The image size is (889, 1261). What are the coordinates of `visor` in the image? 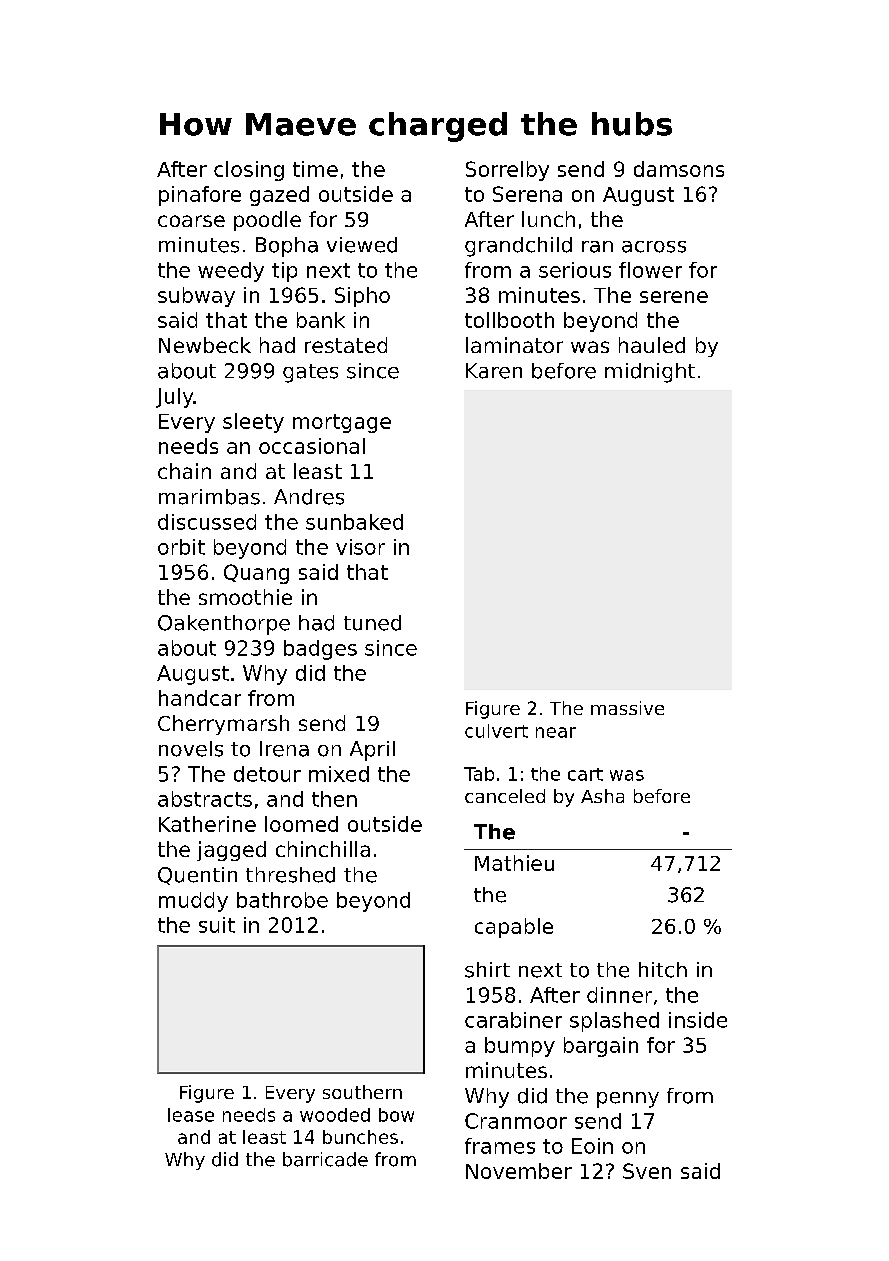 It's located at (360, 547).
